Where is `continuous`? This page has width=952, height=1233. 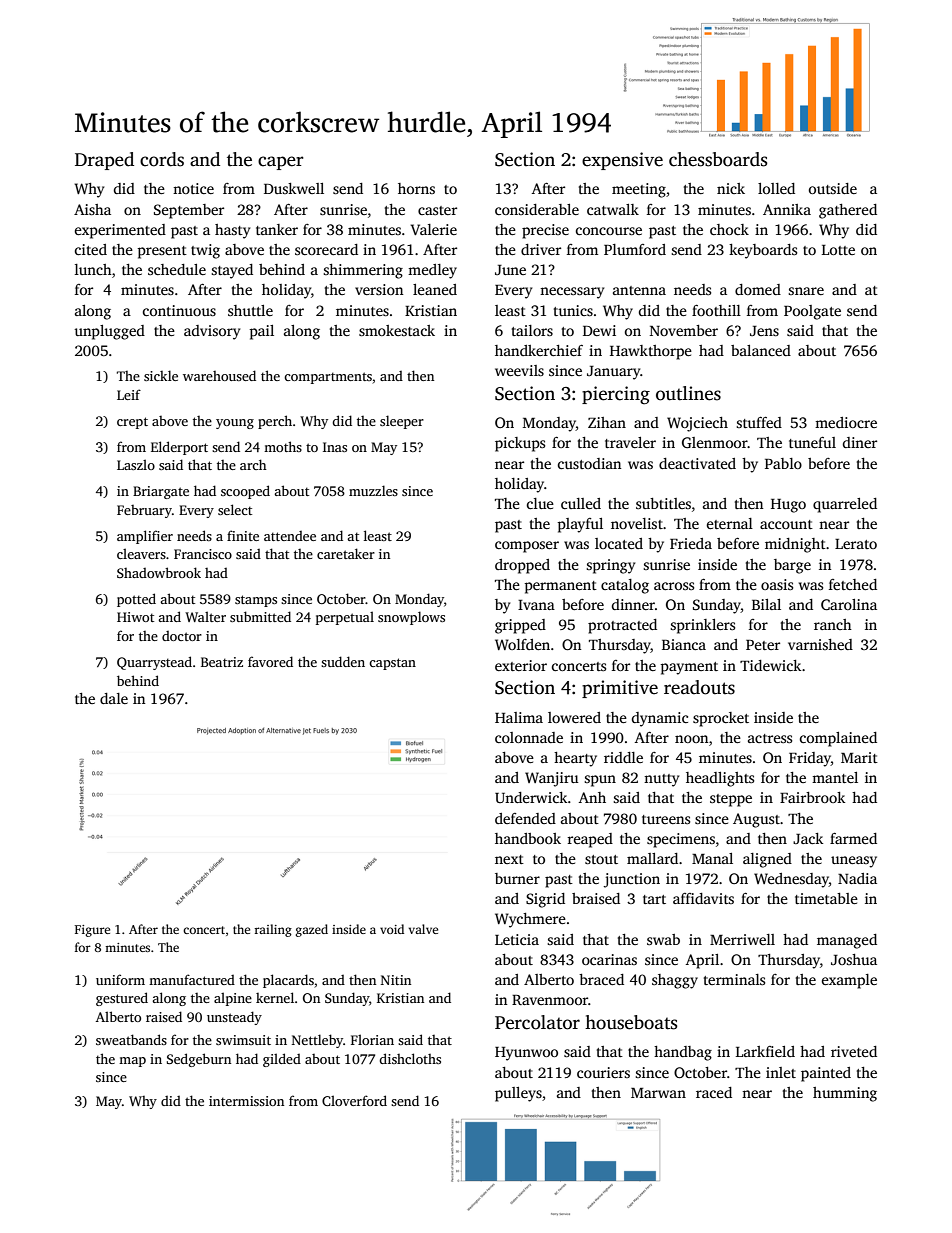 continuous is located at coordinates (179, 310).
